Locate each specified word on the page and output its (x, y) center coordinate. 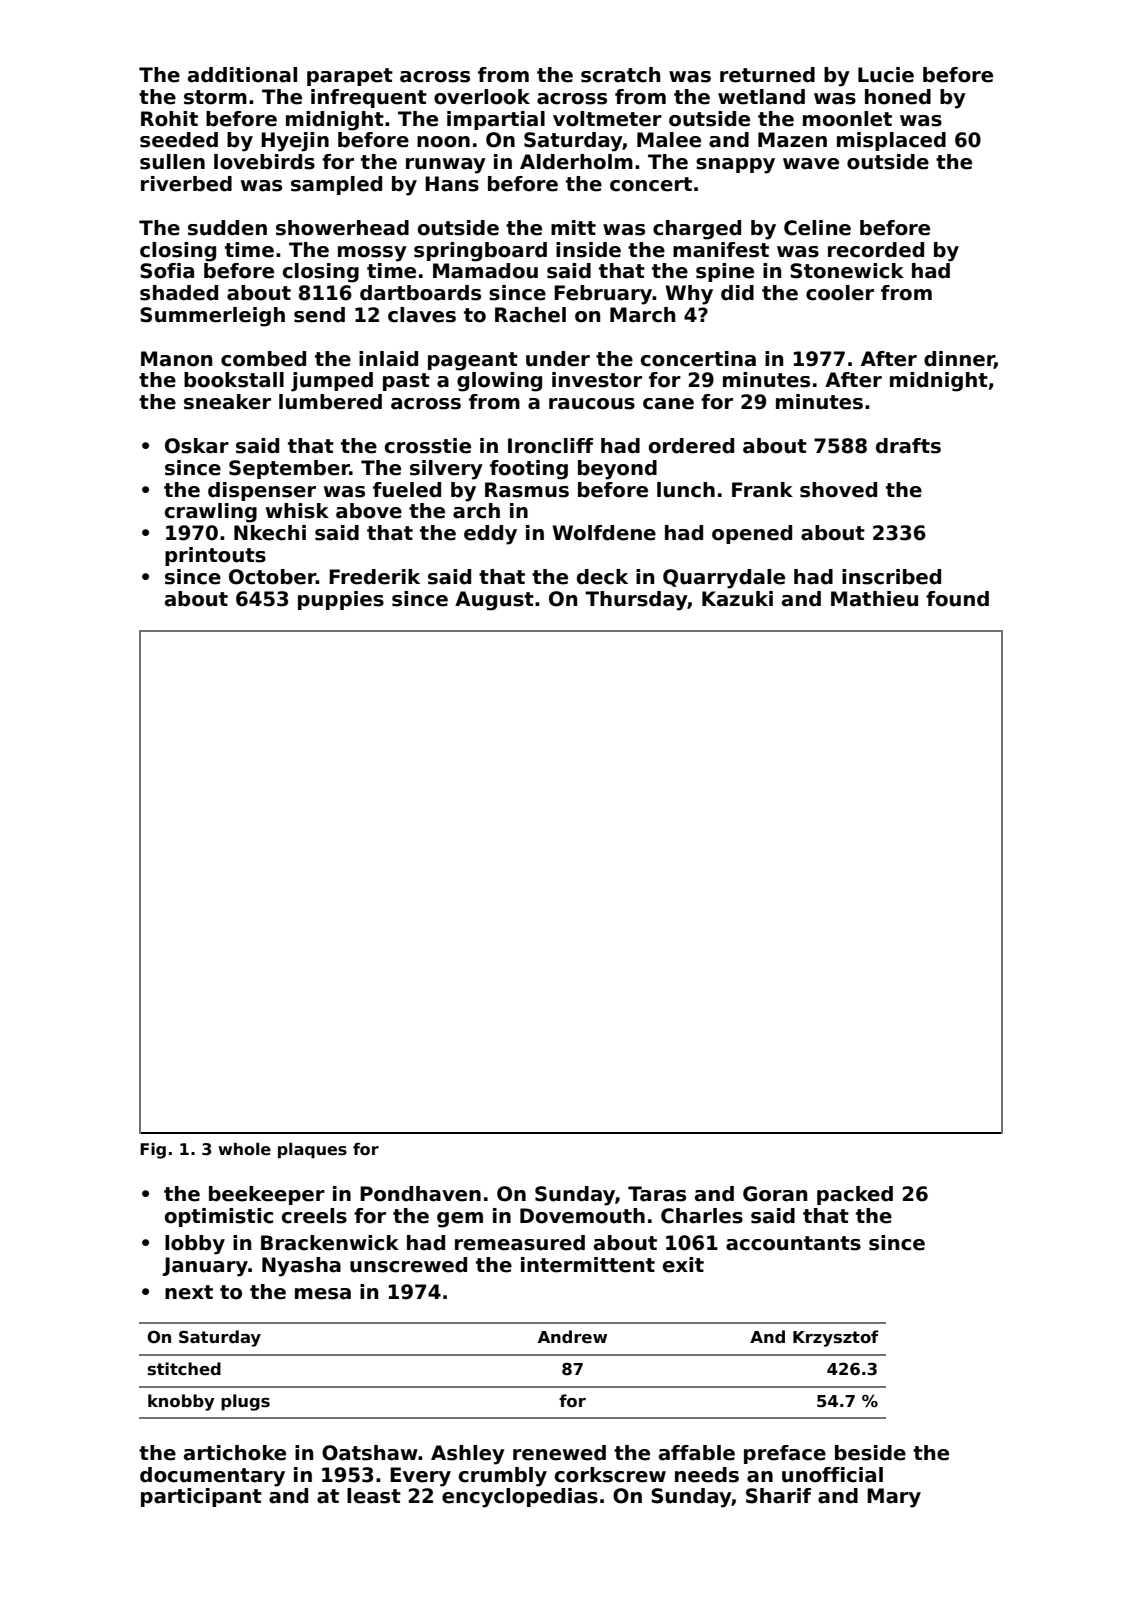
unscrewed (408, 1265)
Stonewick (847, 271)
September (289, 469)
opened (752, 534)
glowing (499, 382)
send (319, 315)
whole (244, 1149)
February (603, 295)
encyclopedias (520, 1498)
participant (201, 1497)
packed (855, 1195)
